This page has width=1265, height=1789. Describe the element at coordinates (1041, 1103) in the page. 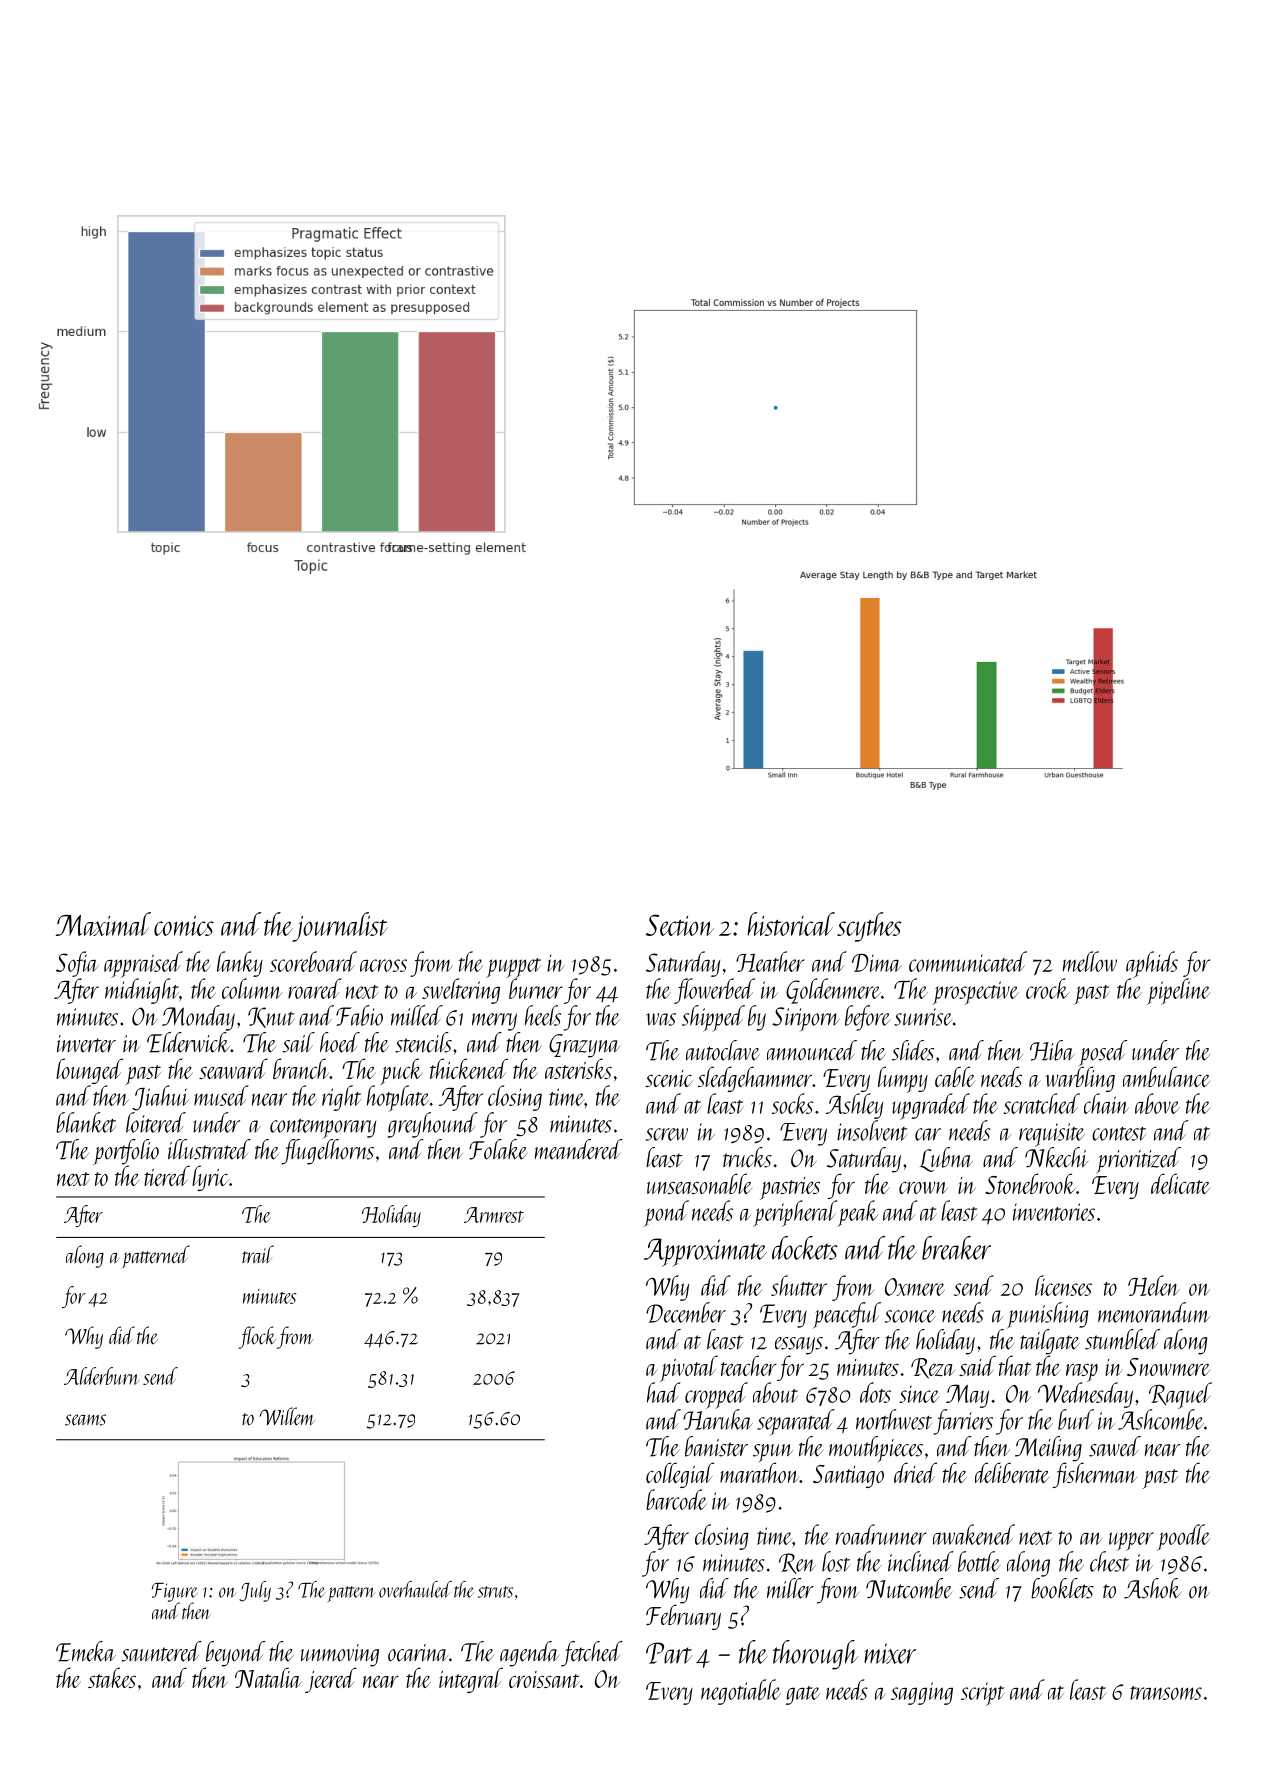

I see `scratched` at that location.
